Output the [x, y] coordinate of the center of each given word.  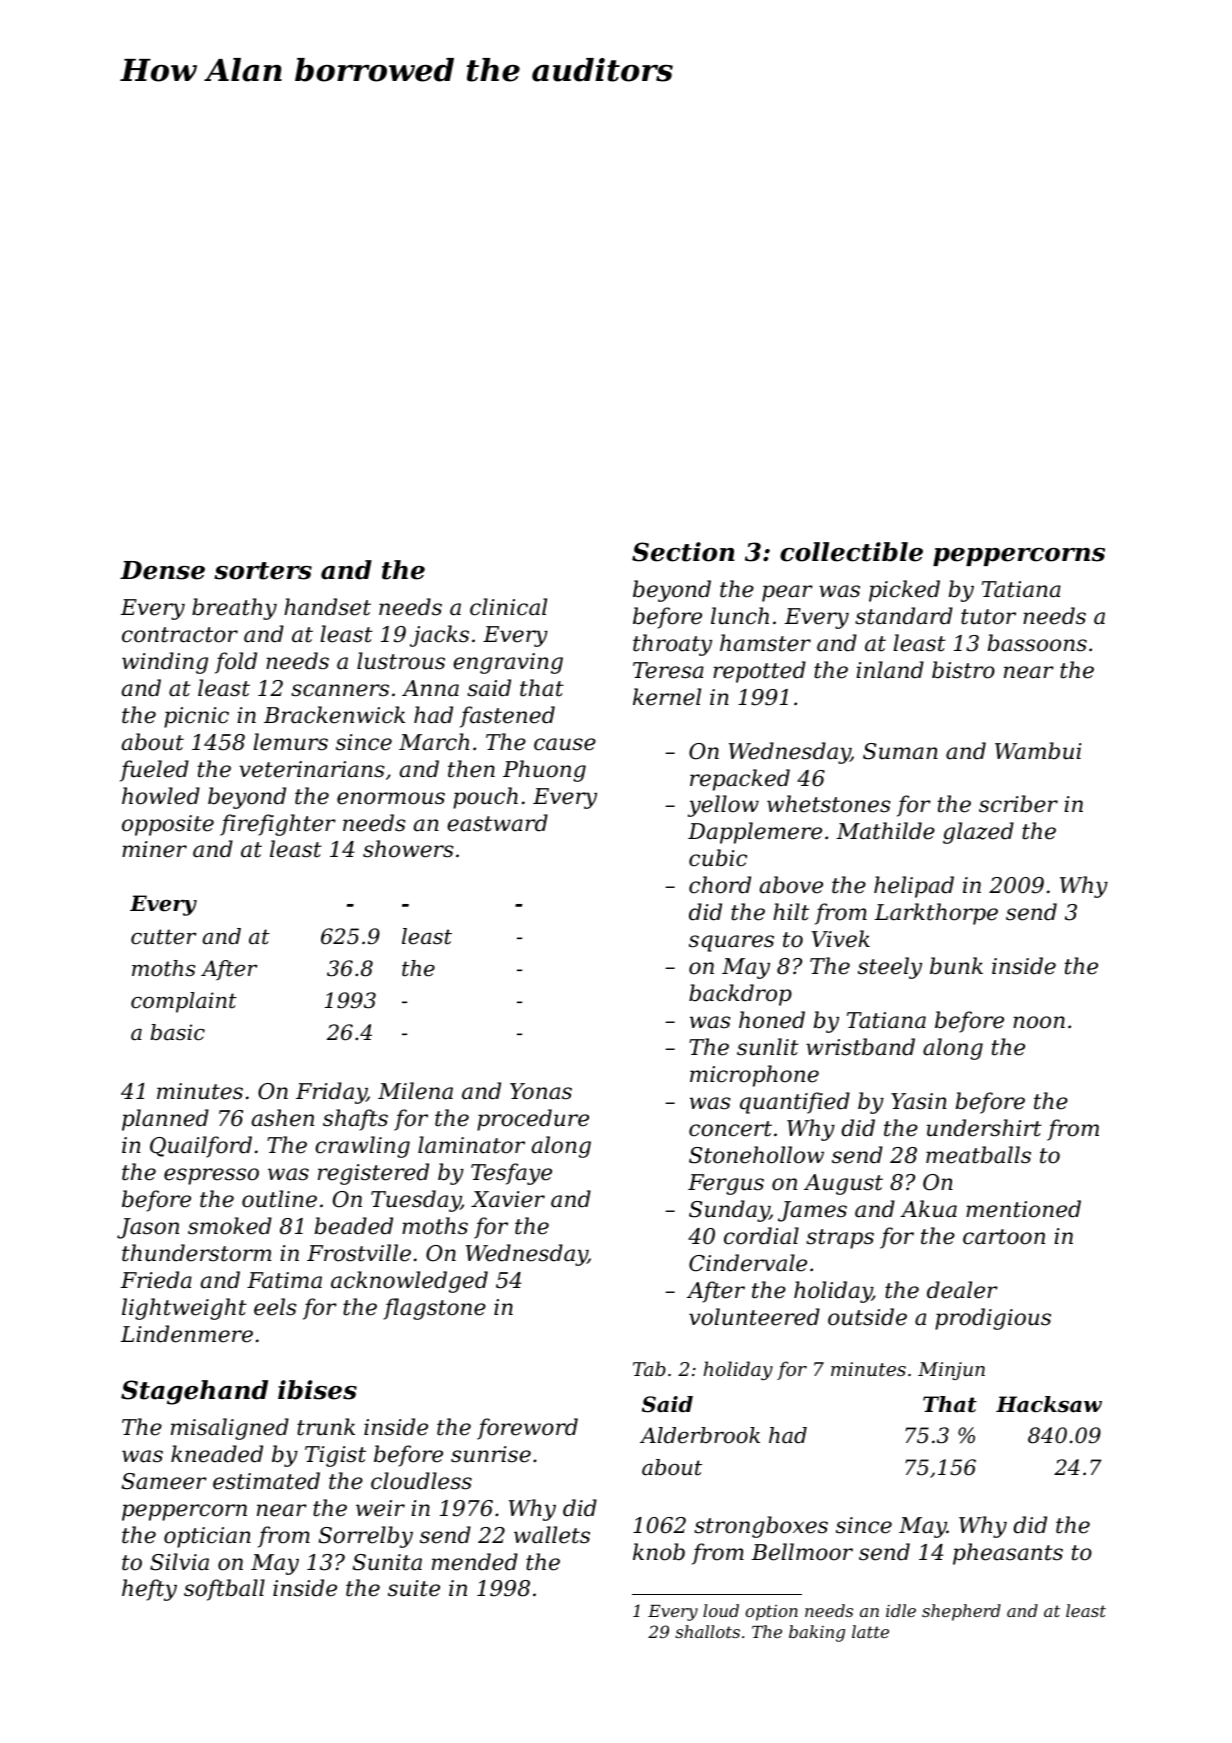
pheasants [1008, 1554]
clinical [508, 607]
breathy [234, 609]
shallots [707, 1631]
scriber [1018, 804]
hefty [149, 1590]
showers [408, 849]
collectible [851, 552]
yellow [723, 806]
